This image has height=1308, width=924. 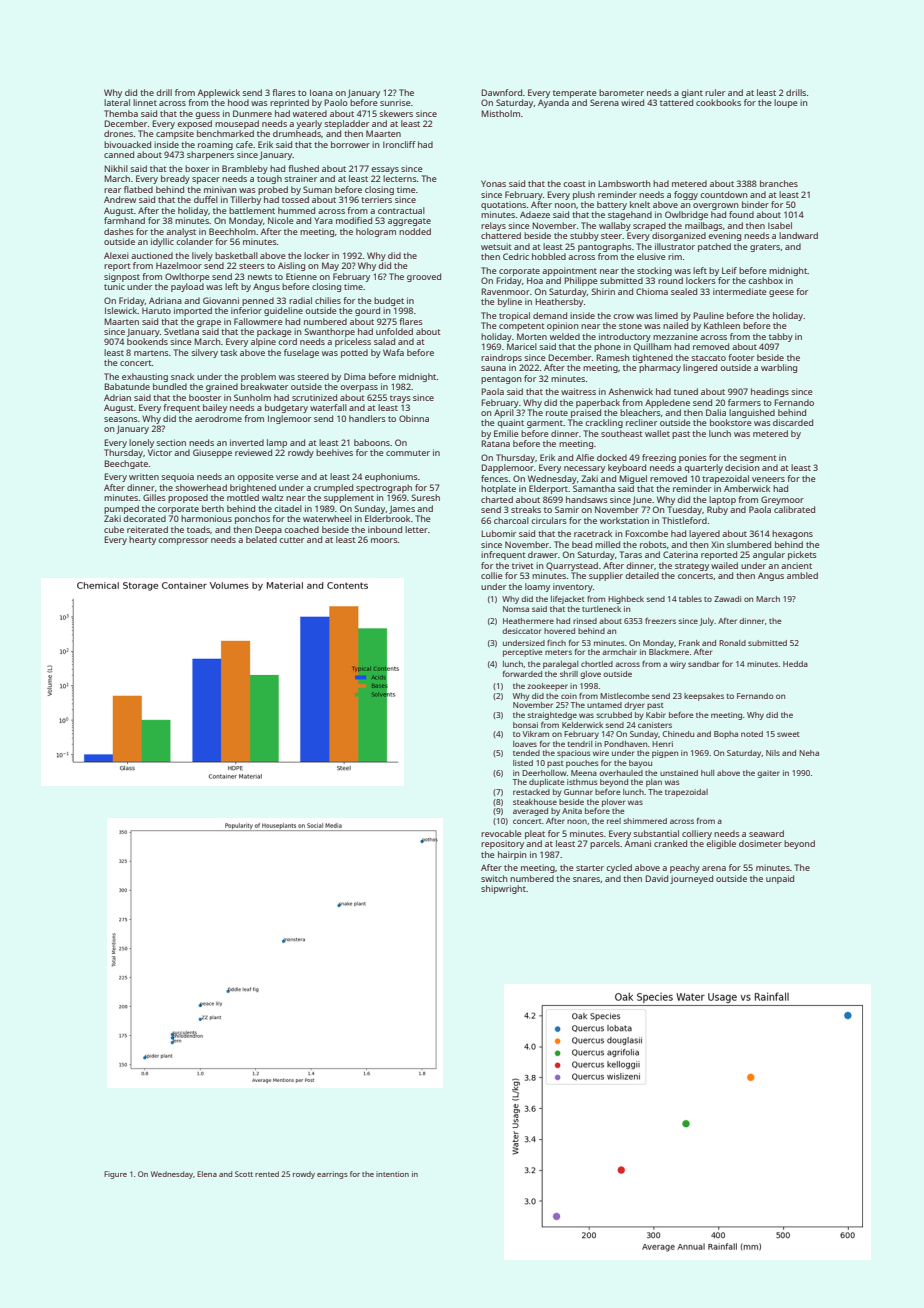 I want to click on unpaid, so click(x=780, y=879).
